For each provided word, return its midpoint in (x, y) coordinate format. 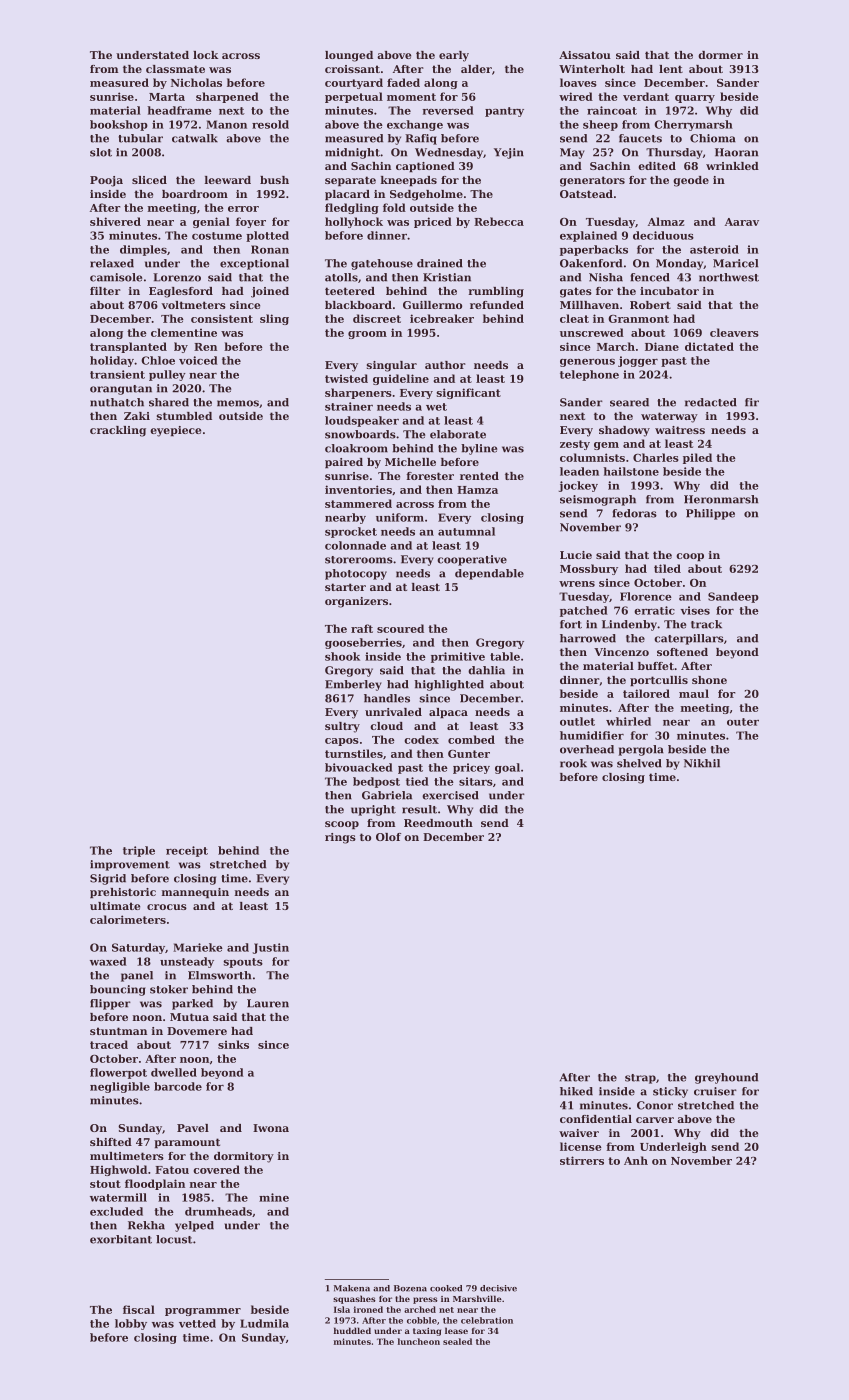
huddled (352, 1330)
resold (270, 124)
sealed (457, 1341)
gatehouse (382, 264)
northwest (729, 277)
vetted (197, 1323)
